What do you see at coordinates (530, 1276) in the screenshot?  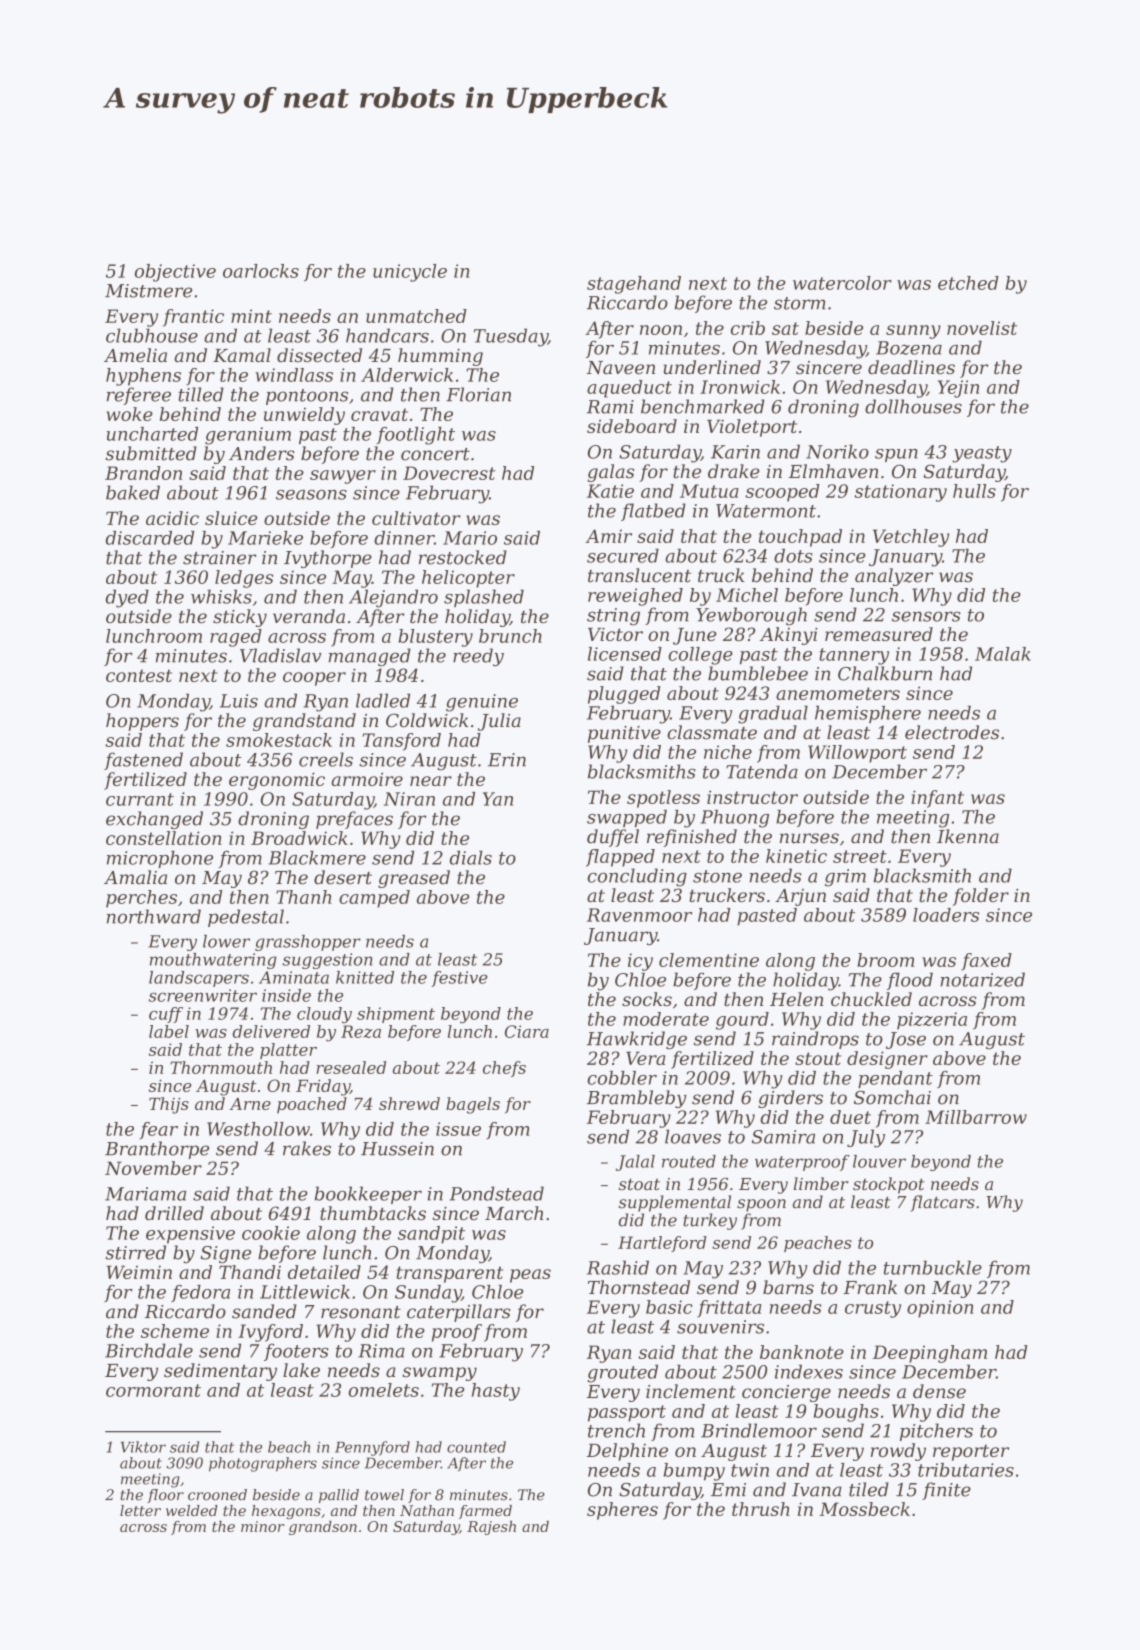 I see `peas` at bounding box center [530, 1276].
